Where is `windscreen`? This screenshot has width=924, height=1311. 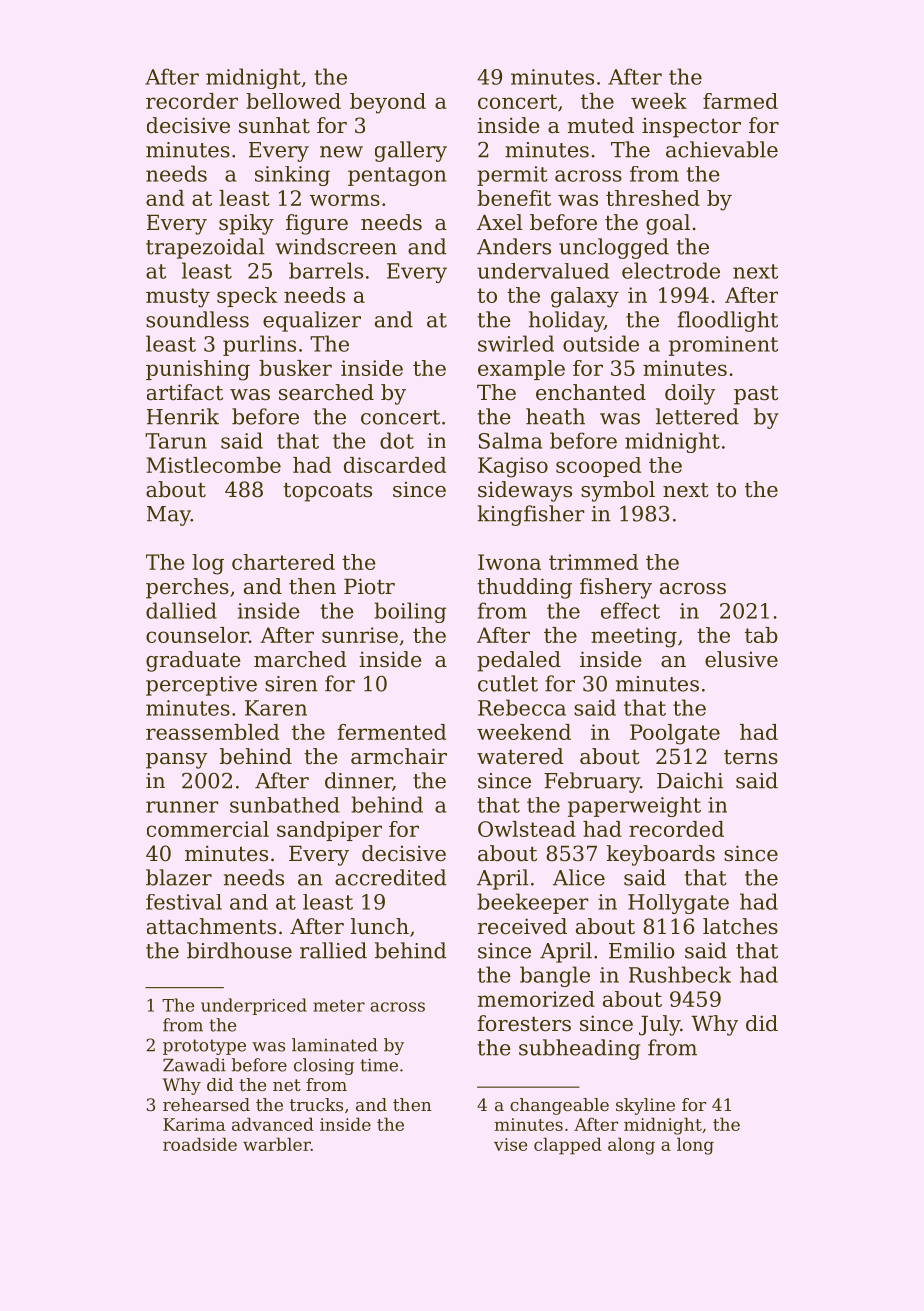 windscreen is located at coordinates (336, 246).
